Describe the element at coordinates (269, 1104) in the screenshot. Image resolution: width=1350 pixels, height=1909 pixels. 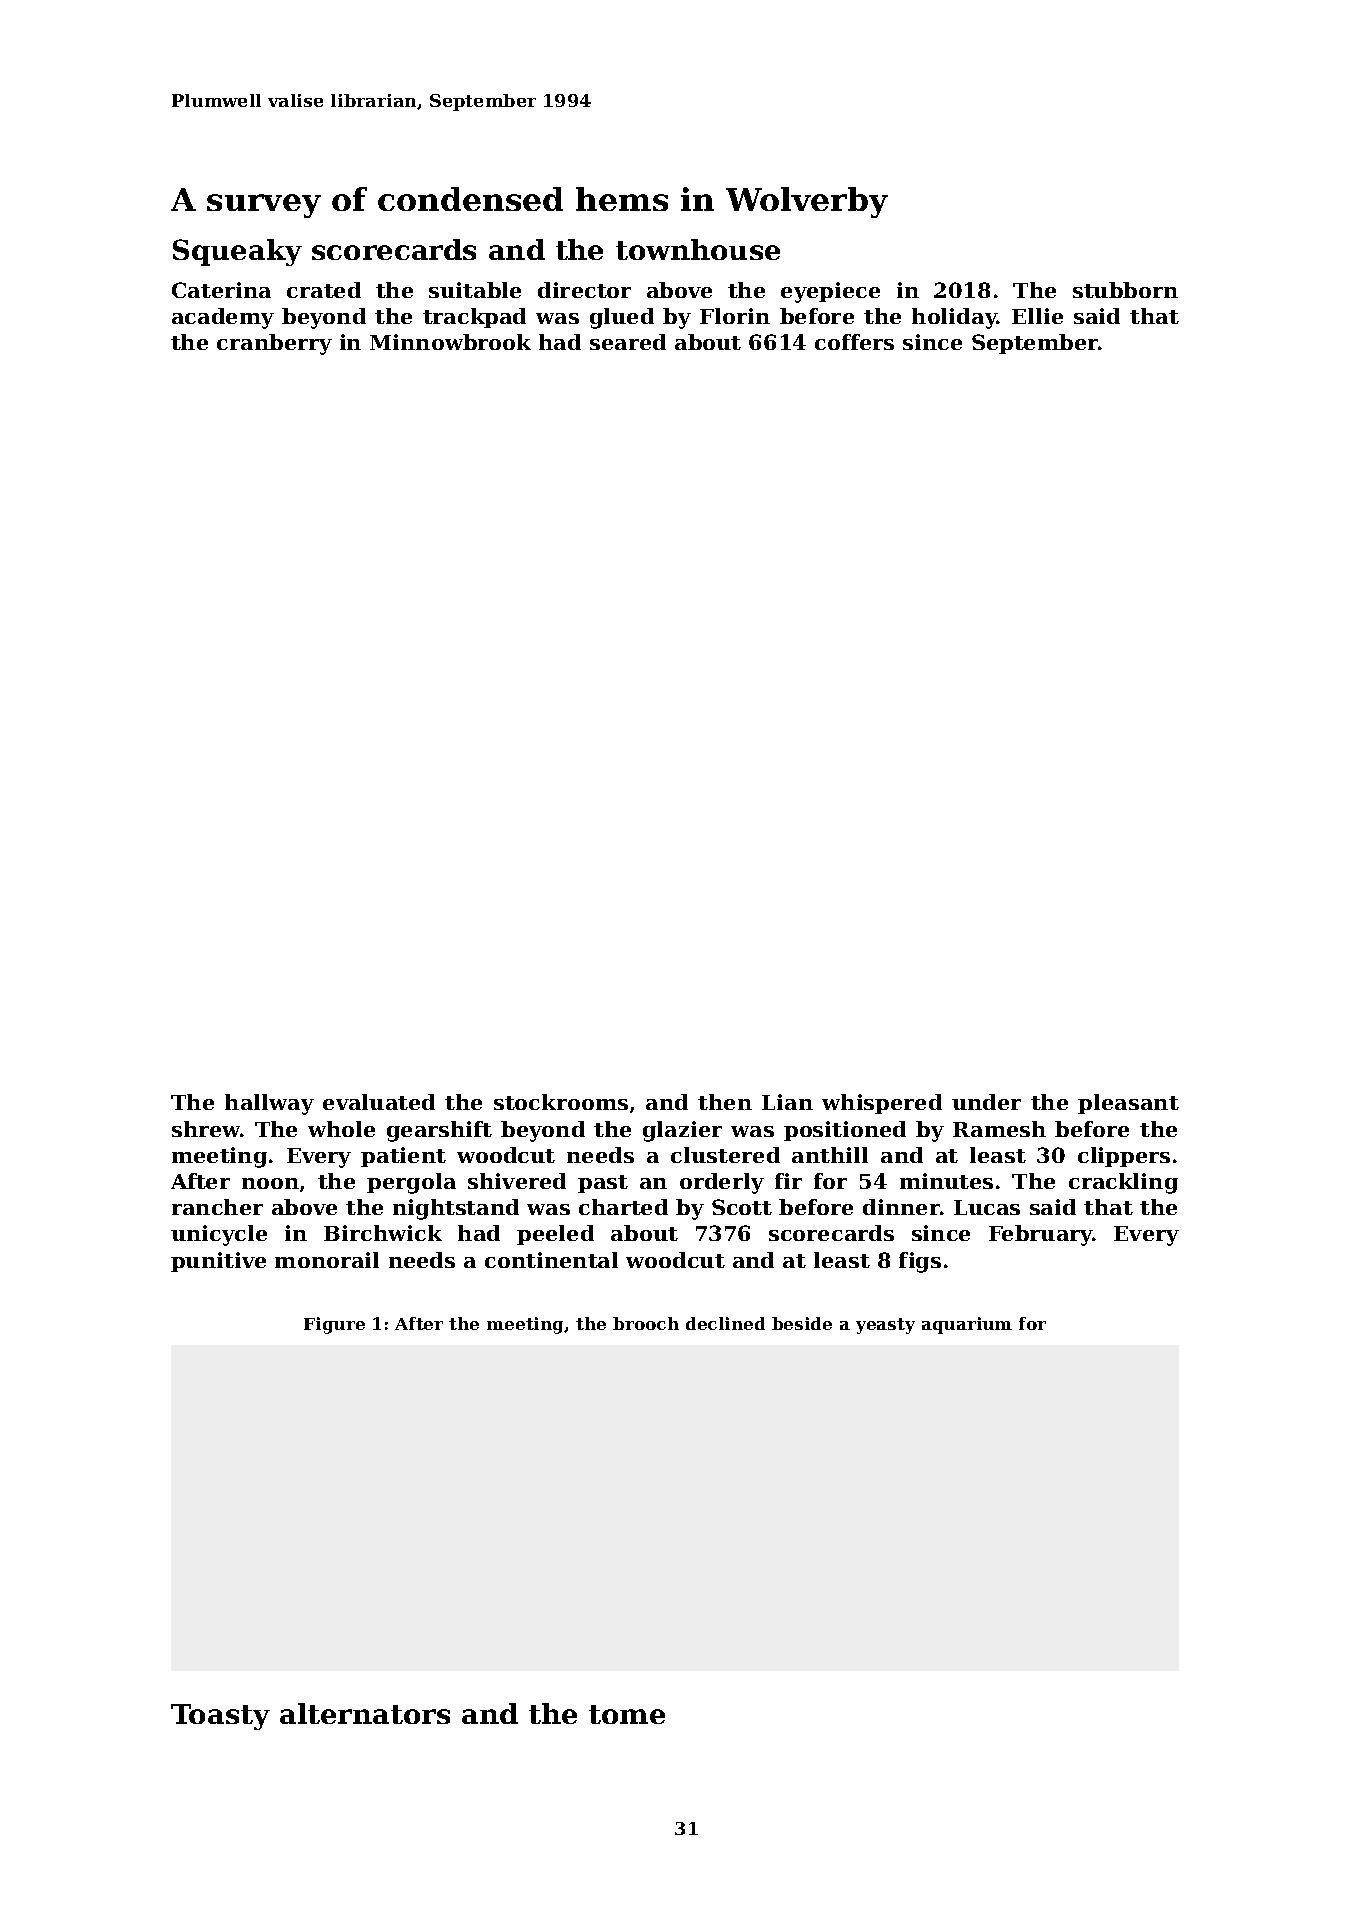
I see `hallway` at that location.
